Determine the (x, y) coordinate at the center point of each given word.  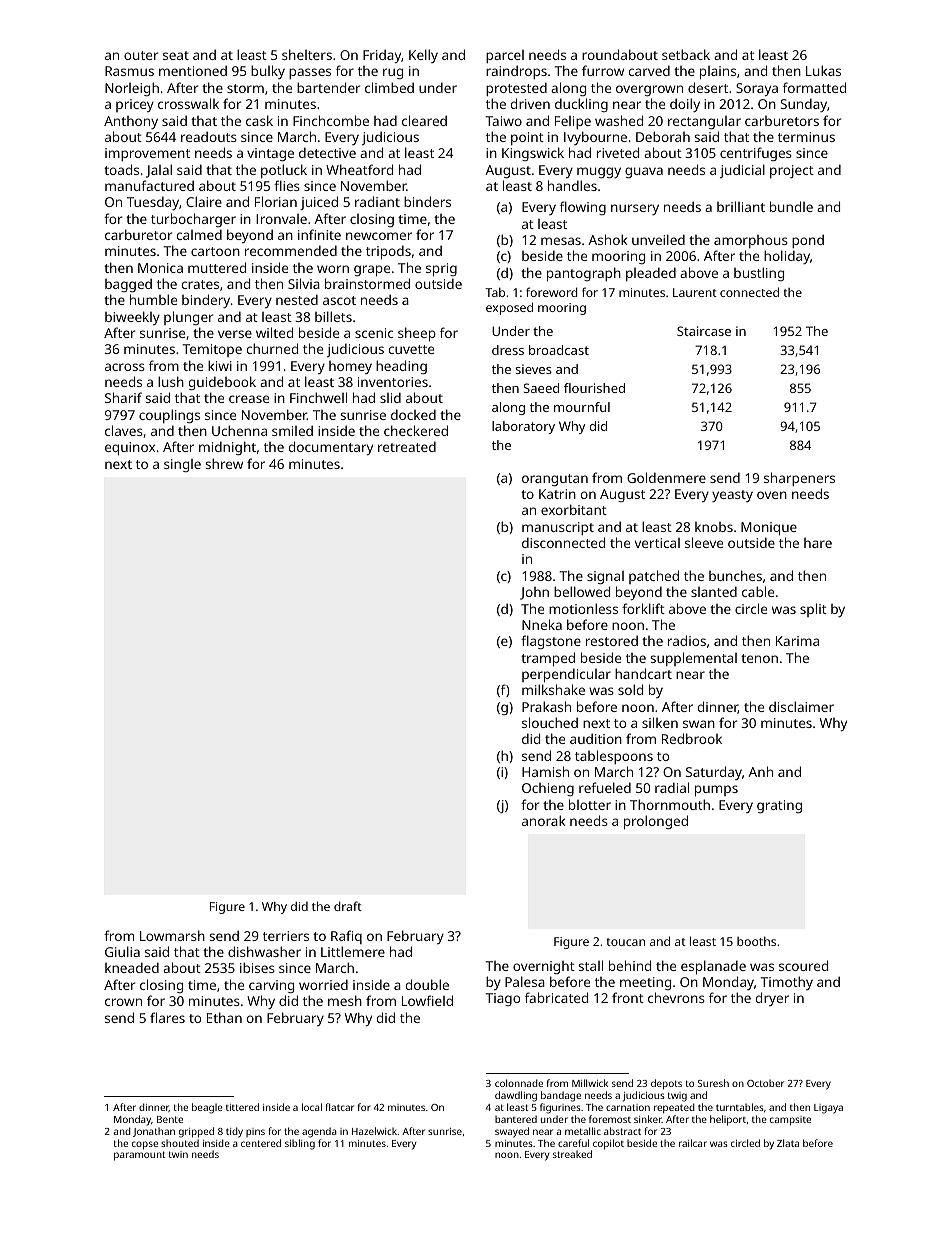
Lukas (823, 70)
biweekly (132, 318)
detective (327, 152)
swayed (512, 1132)
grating (779, 806)
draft (348, 906)
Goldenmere (666, 477)
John (534, 593)
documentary (331, 448)
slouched (550, 722)
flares (167, 1017)
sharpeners (799, 479)
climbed (389, 87)
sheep (417, 334)
